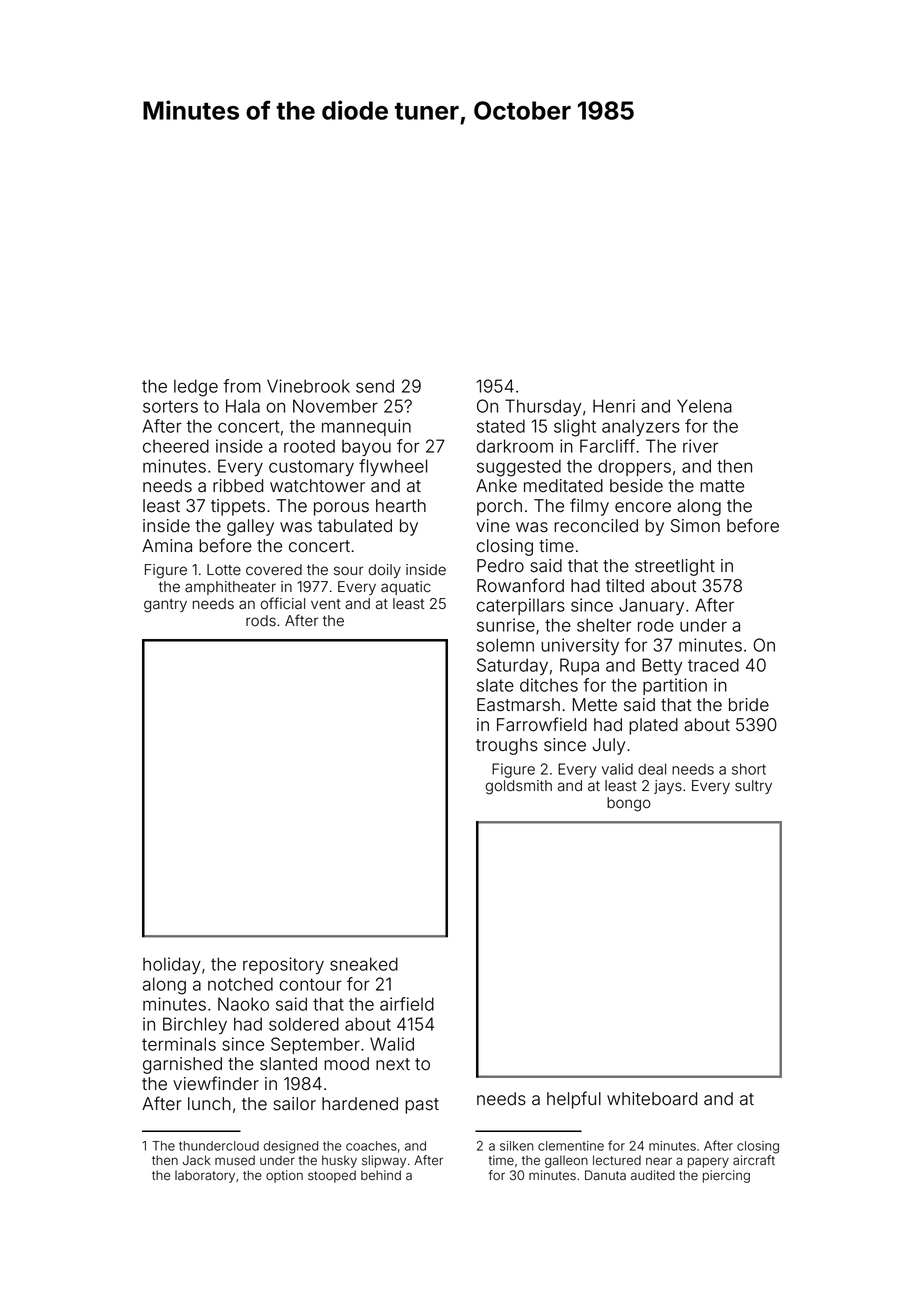  I want to click on holiday, so click(172, 965).
